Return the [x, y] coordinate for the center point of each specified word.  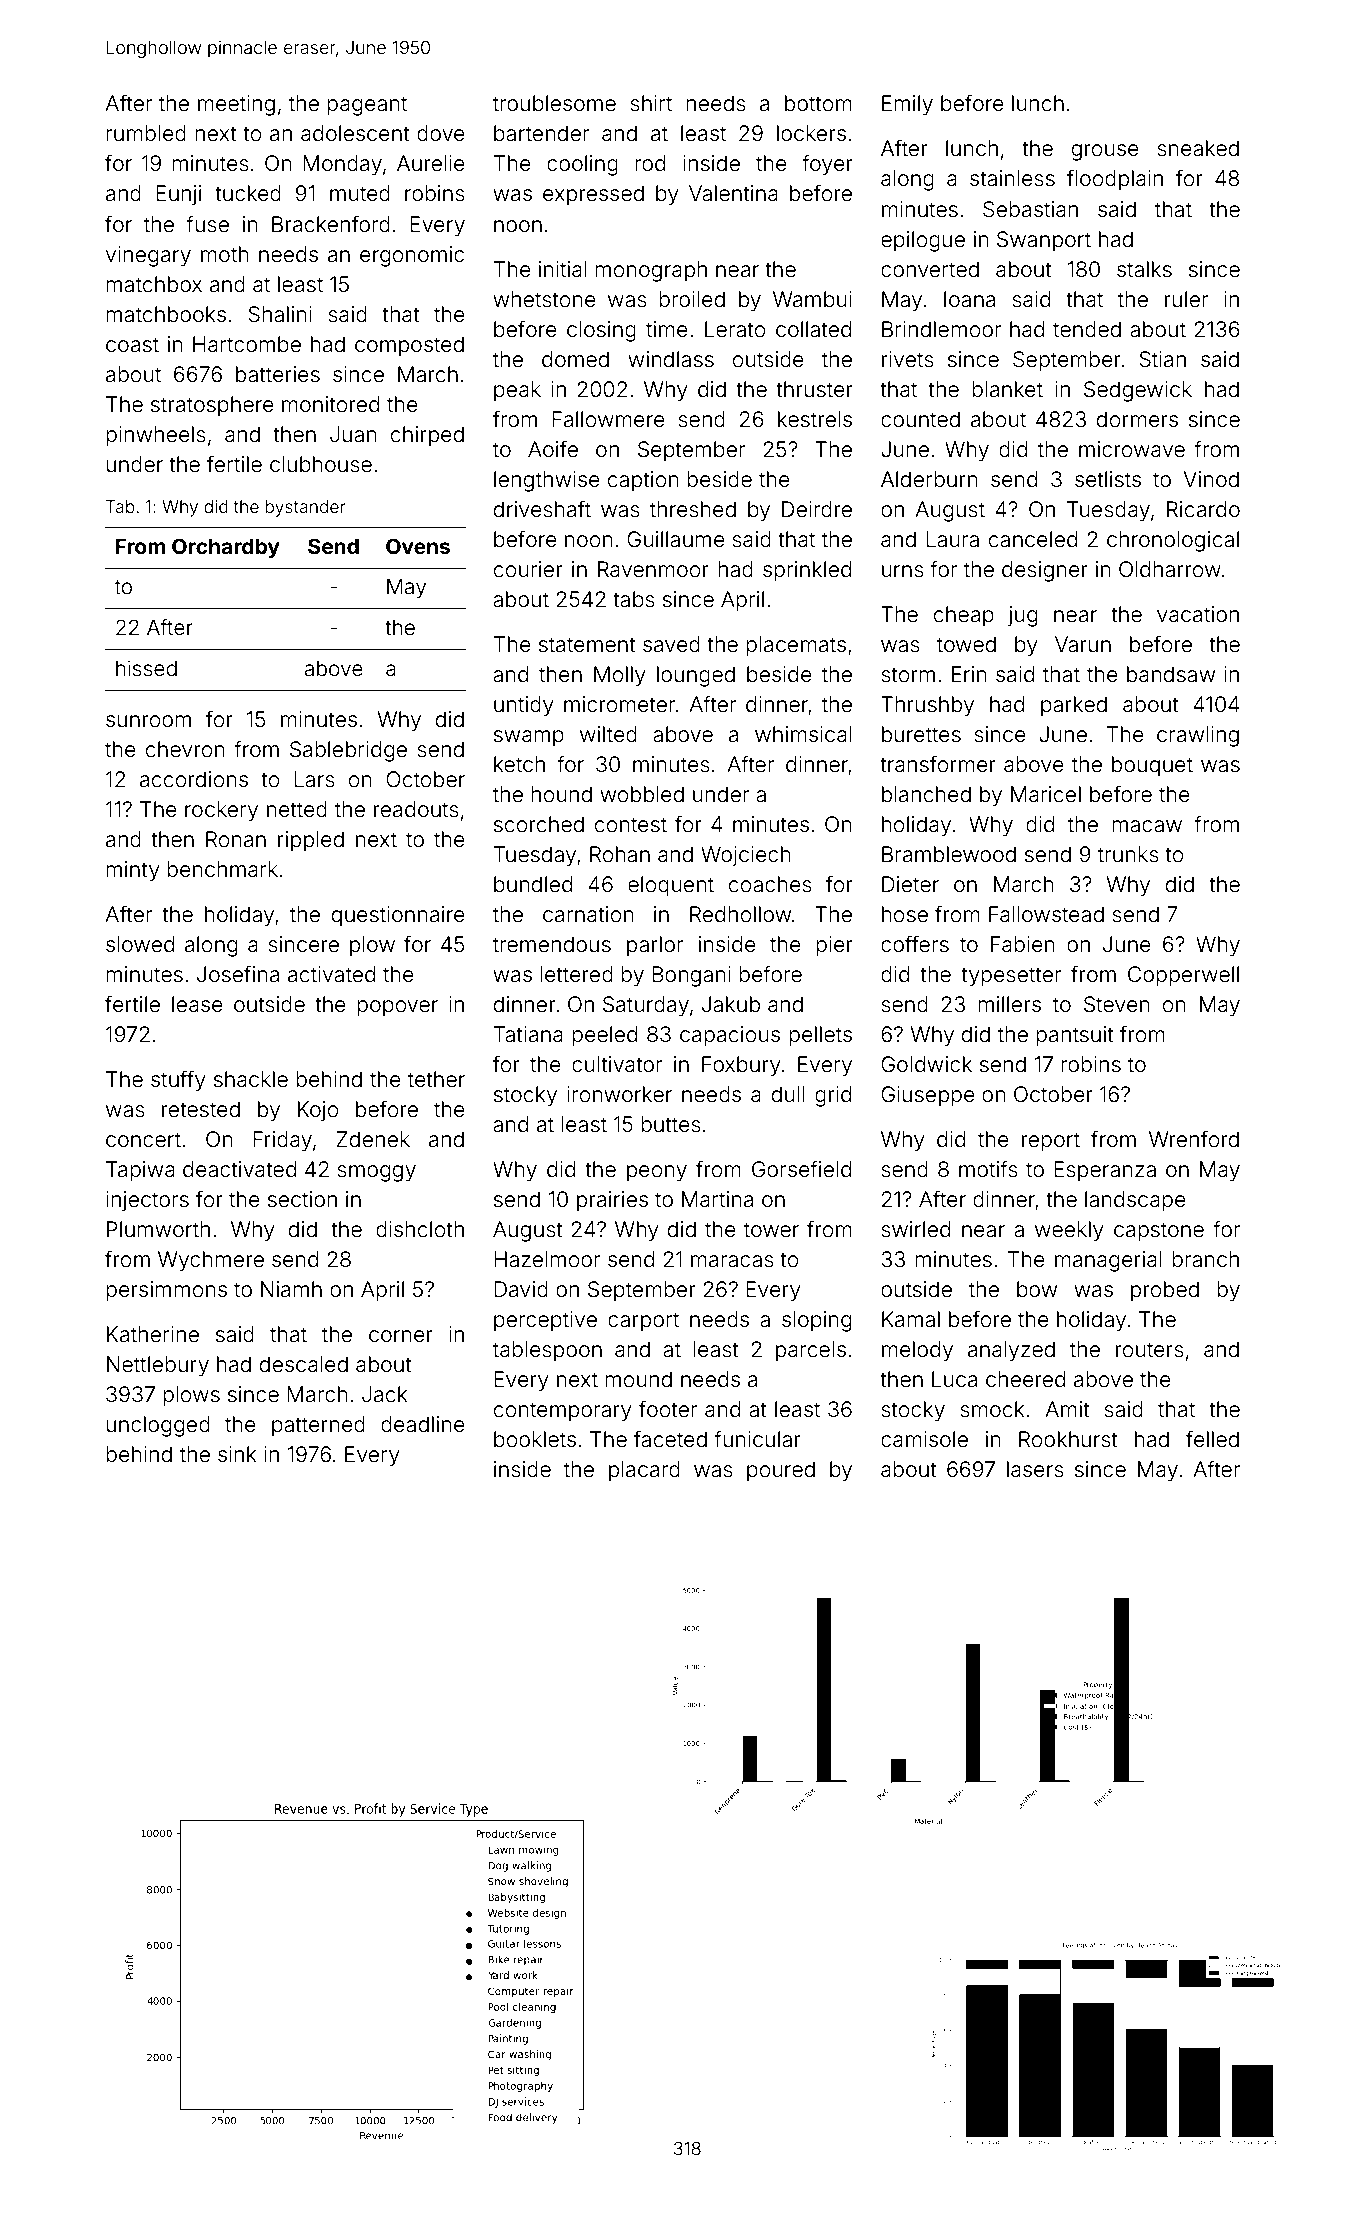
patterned [318, 1426]
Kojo [318, 1111]
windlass [671, 359]
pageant [367, 106]
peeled [604, 1036]
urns [903, 571]
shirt [651, 103]
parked [1074, 706]
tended [1087, 329]
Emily [907, 105]
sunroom [148, 721]
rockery [221, 811]
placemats [796, 646]
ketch [519, 764]
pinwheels [156, 436]
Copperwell [1183, 976]
